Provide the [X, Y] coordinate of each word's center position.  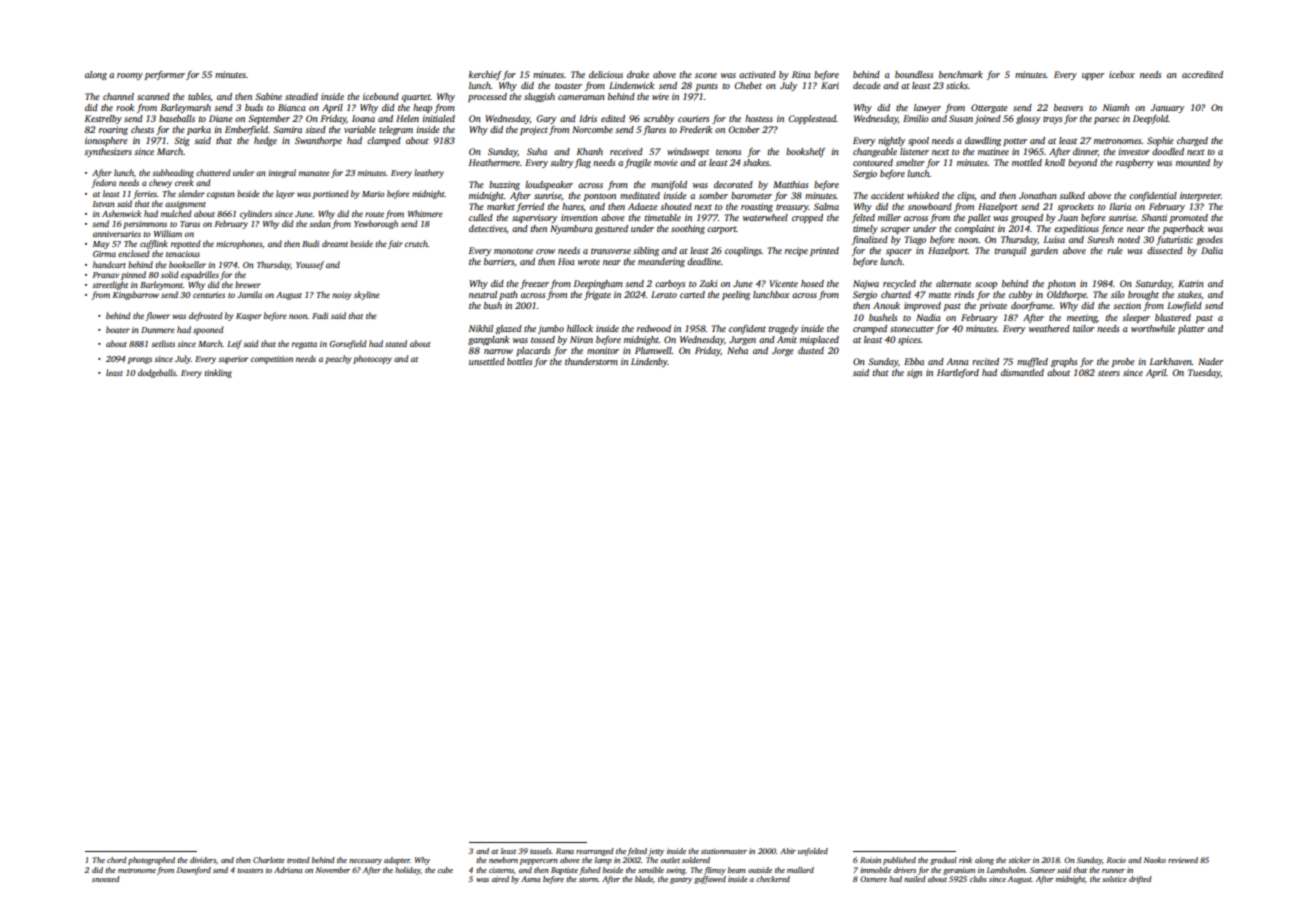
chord [117, 860]
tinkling [218, 373]
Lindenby [649, 362]
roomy [130, 76]
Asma [531, 879]
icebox [1122, 74]
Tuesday [1204, 373]
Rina [801, 74]
